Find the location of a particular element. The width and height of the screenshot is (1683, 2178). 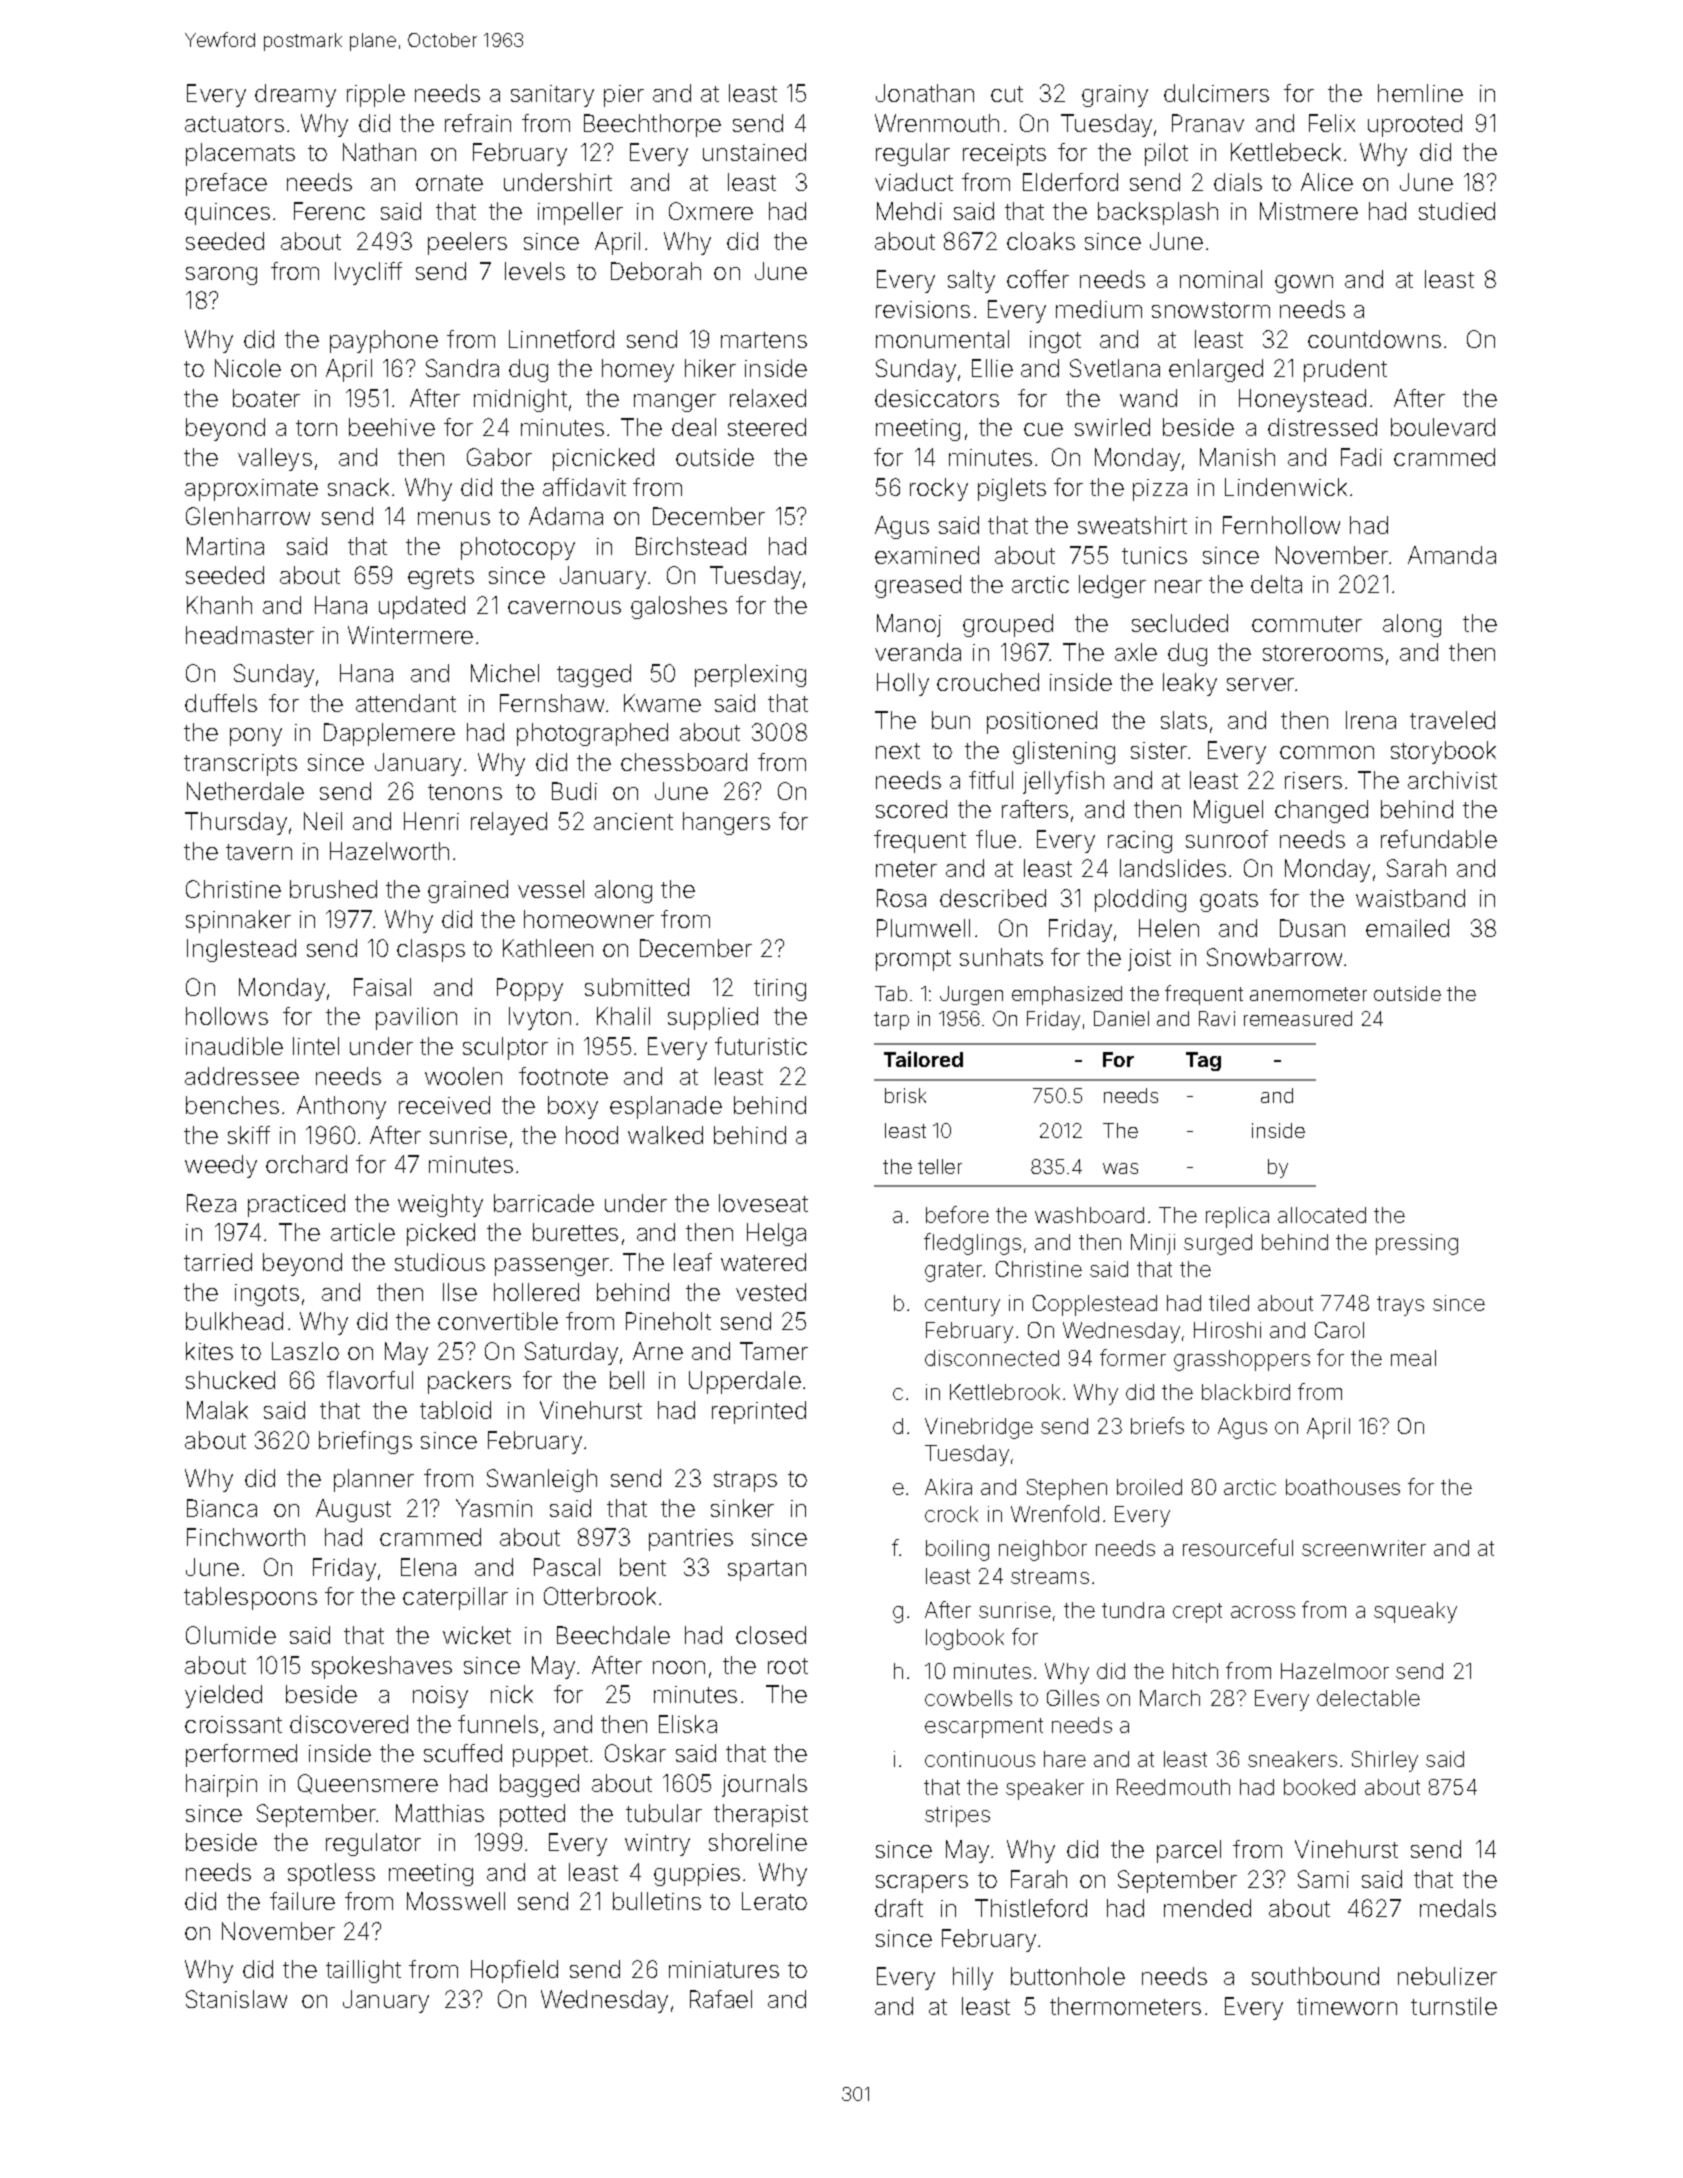

spartan is located at coordinates (767, 1570).
